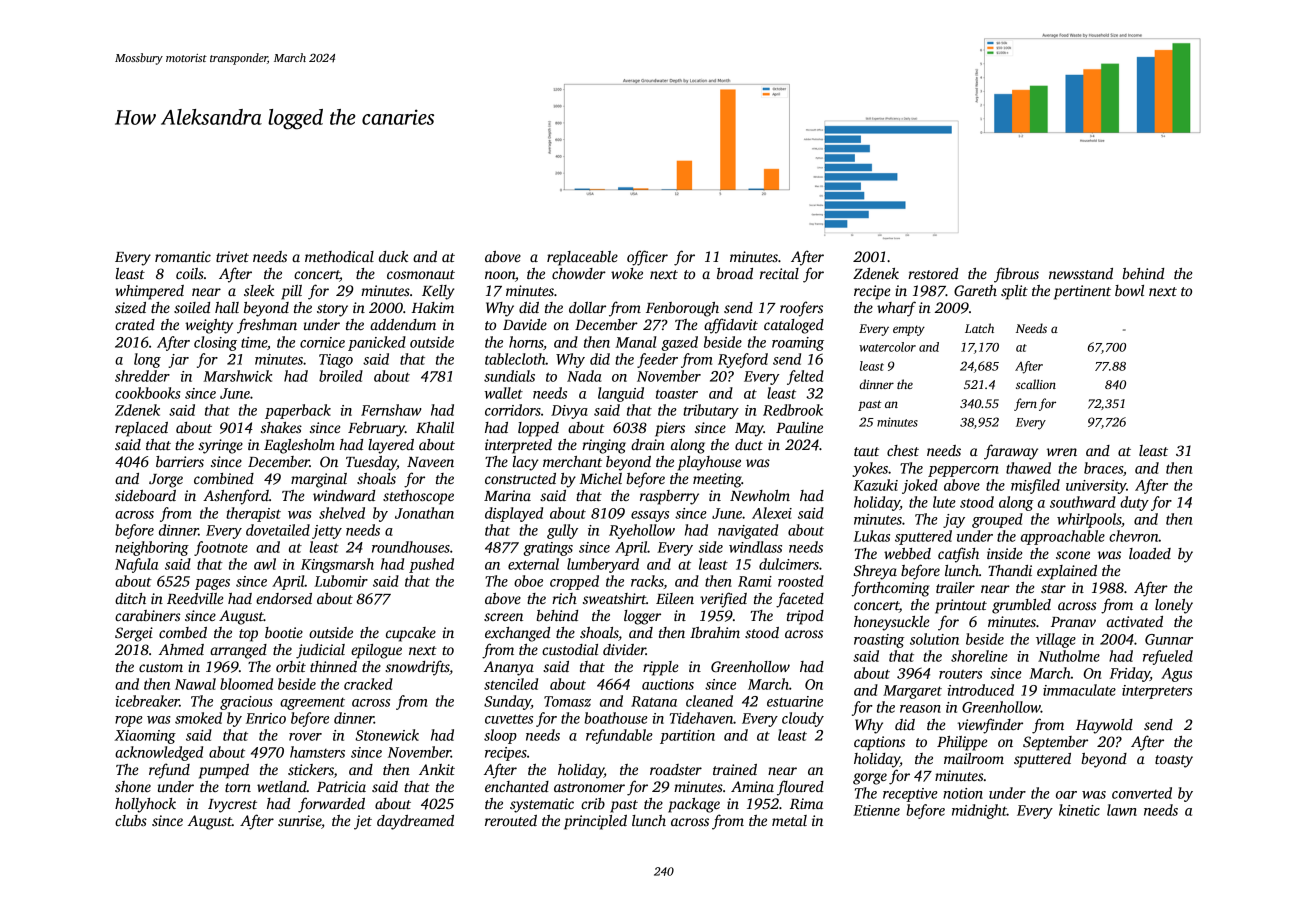 Image resolution: width=1308 pixels, height=924 pixels. What do you see at coordinates (1081, 273) in the screenshot?
I see `newsstand` at bounding box center [1081, 273].
